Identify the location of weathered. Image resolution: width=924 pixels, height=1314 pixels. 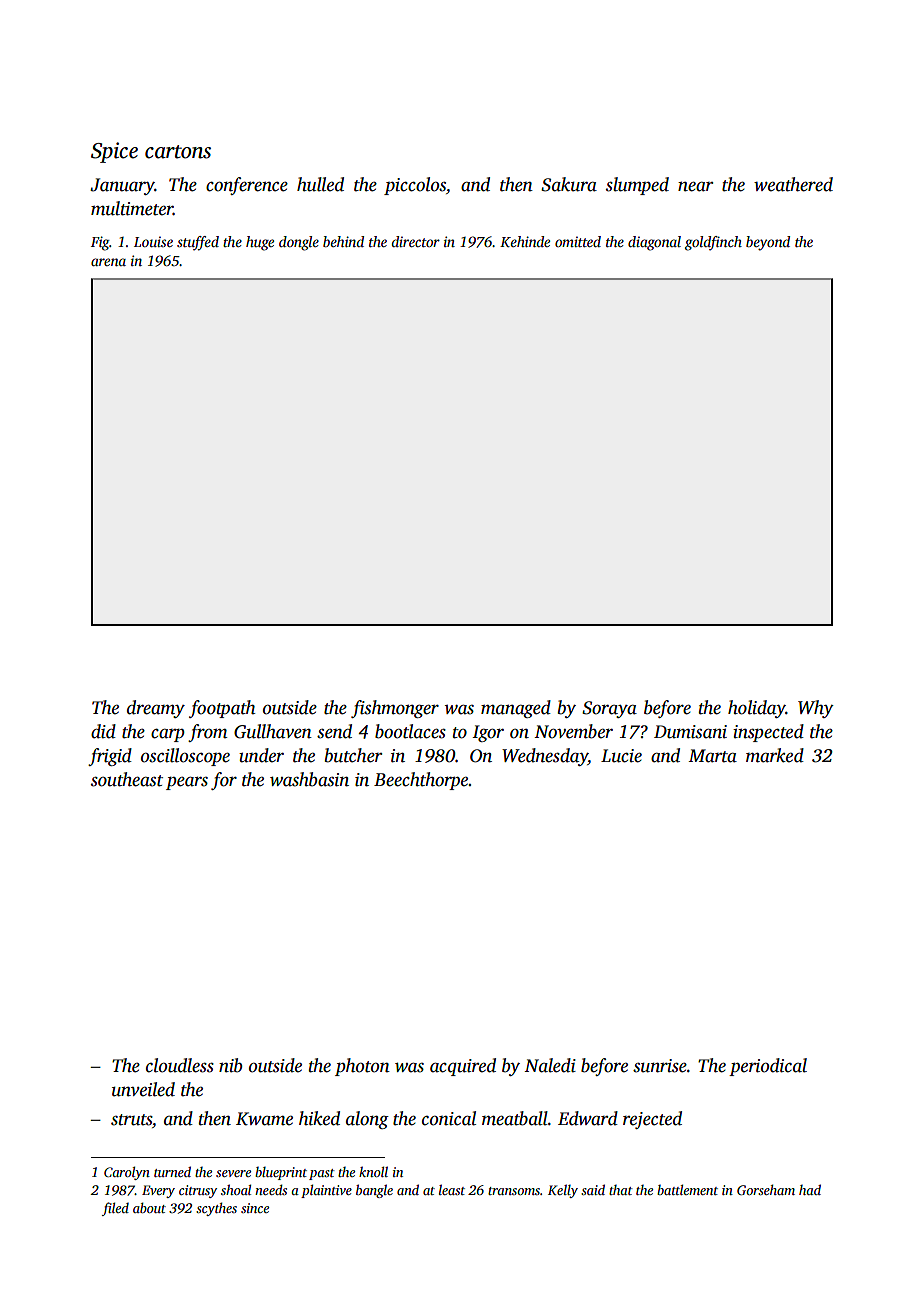
(793, 184).
